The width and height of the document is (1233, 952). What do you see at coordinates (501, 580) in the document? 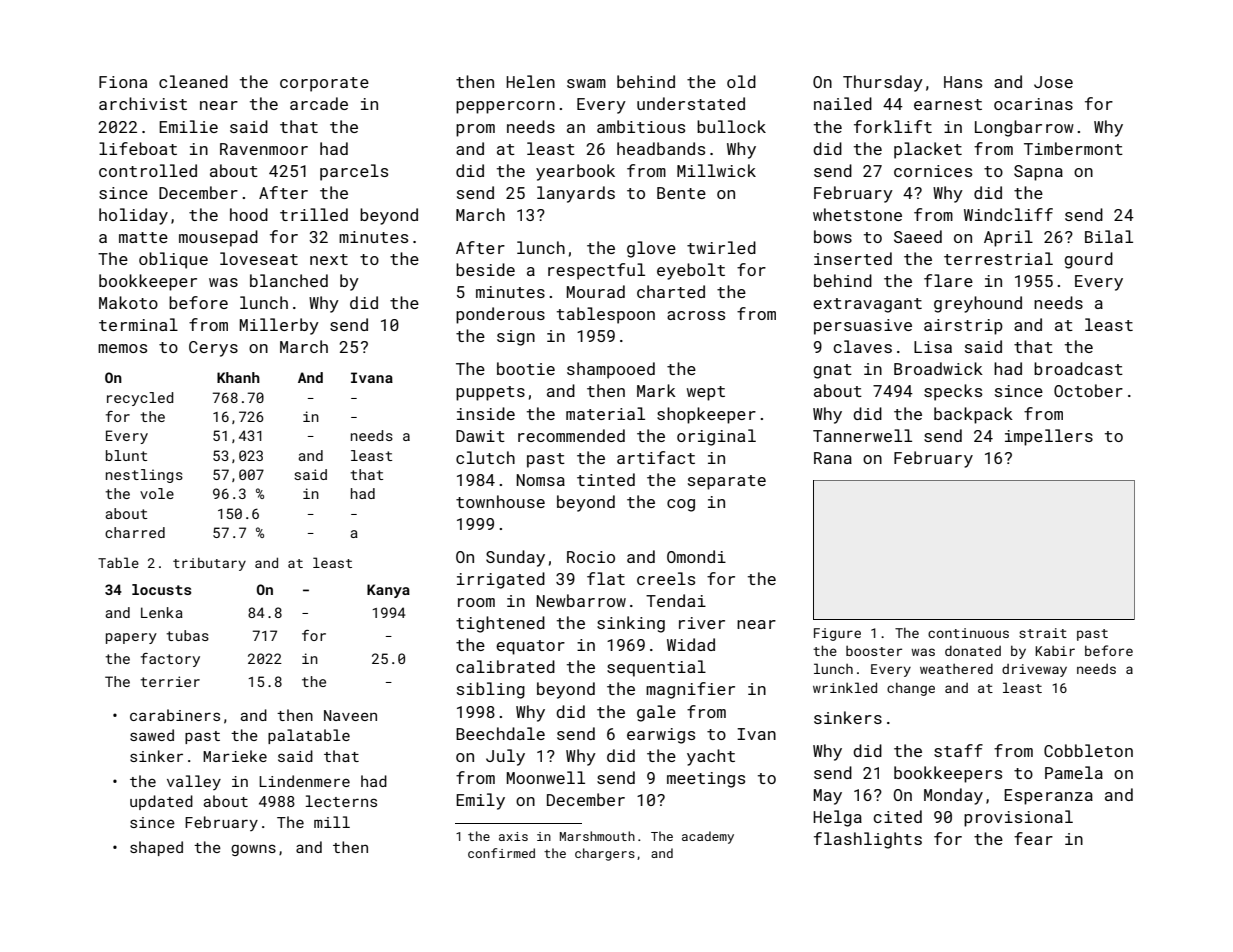
I see `irrigated` at bounding box center [501, 580].
